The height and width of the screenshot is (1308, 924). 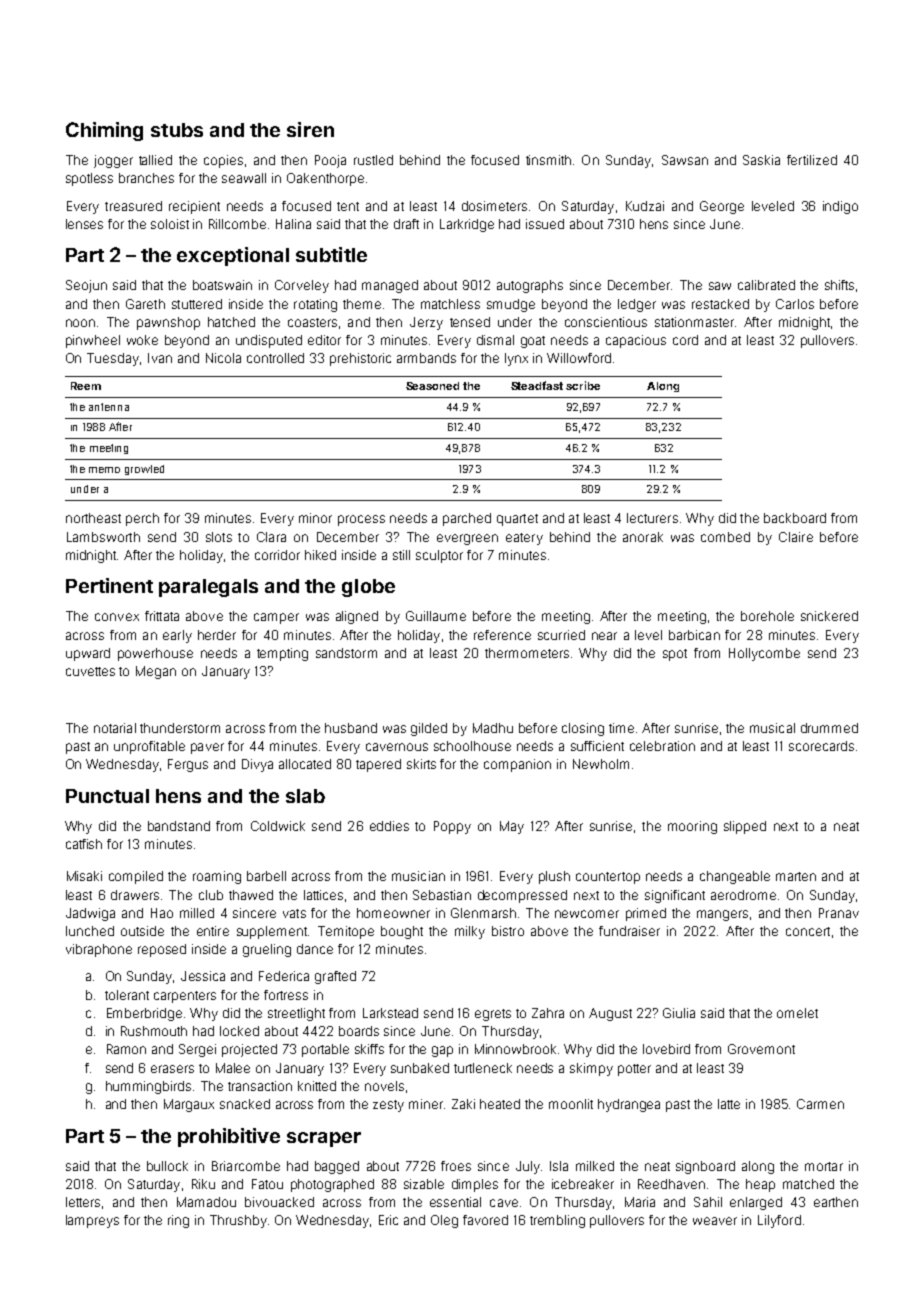 I want to click on smudge, so click(x=511, y=305).
